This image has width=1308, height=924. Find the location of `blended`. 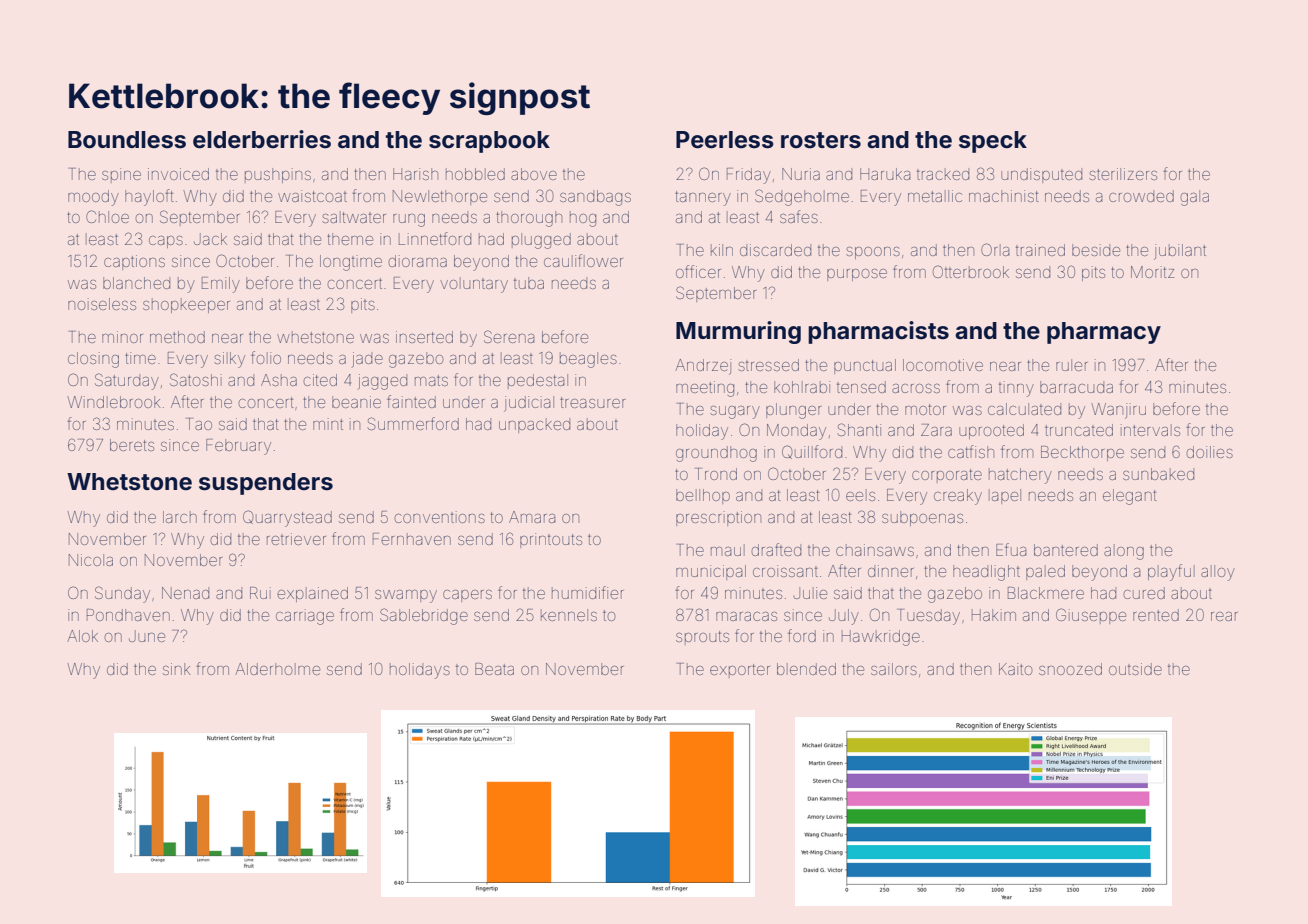

blended is located at coordinates (806, 669).
